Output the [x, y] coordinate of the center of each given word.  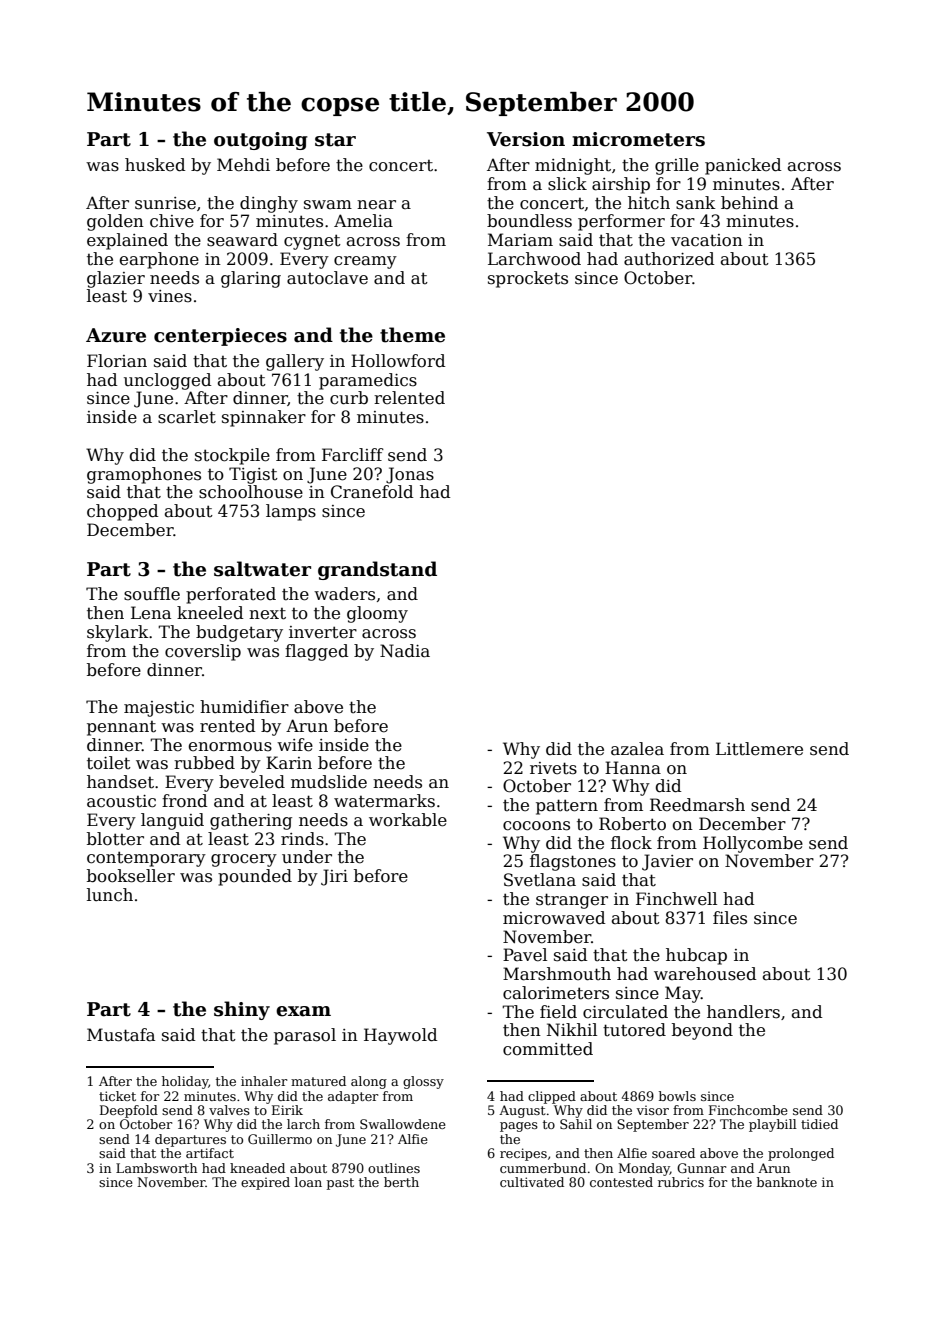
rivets [553, 768]
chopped [122, 512]
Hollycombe [753, 844]
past [340, 1184]
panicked [743, 166]
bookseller [131, 876]
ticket [117, 1096]
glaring [251, 279]
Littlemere [759, 749]
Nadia [405, 651]
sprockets [528, 279]
